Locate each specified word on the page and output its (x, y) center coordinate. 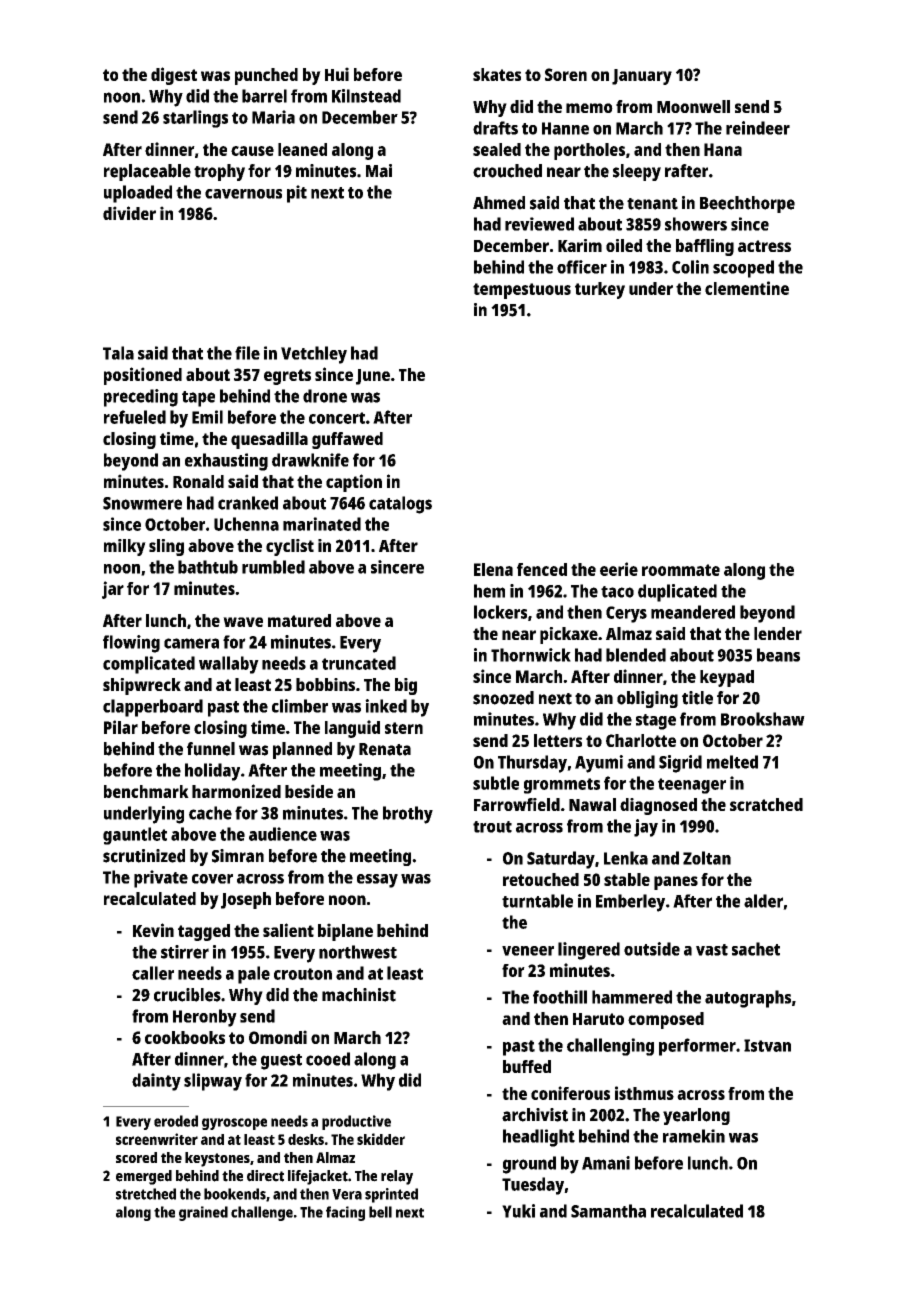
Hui (337, 74)
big (406, 686)
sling (166, 547)
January (642, 77)
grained (203, 1213)
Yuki (518, 1211)
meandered (693, 612)
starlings (195, 119)
